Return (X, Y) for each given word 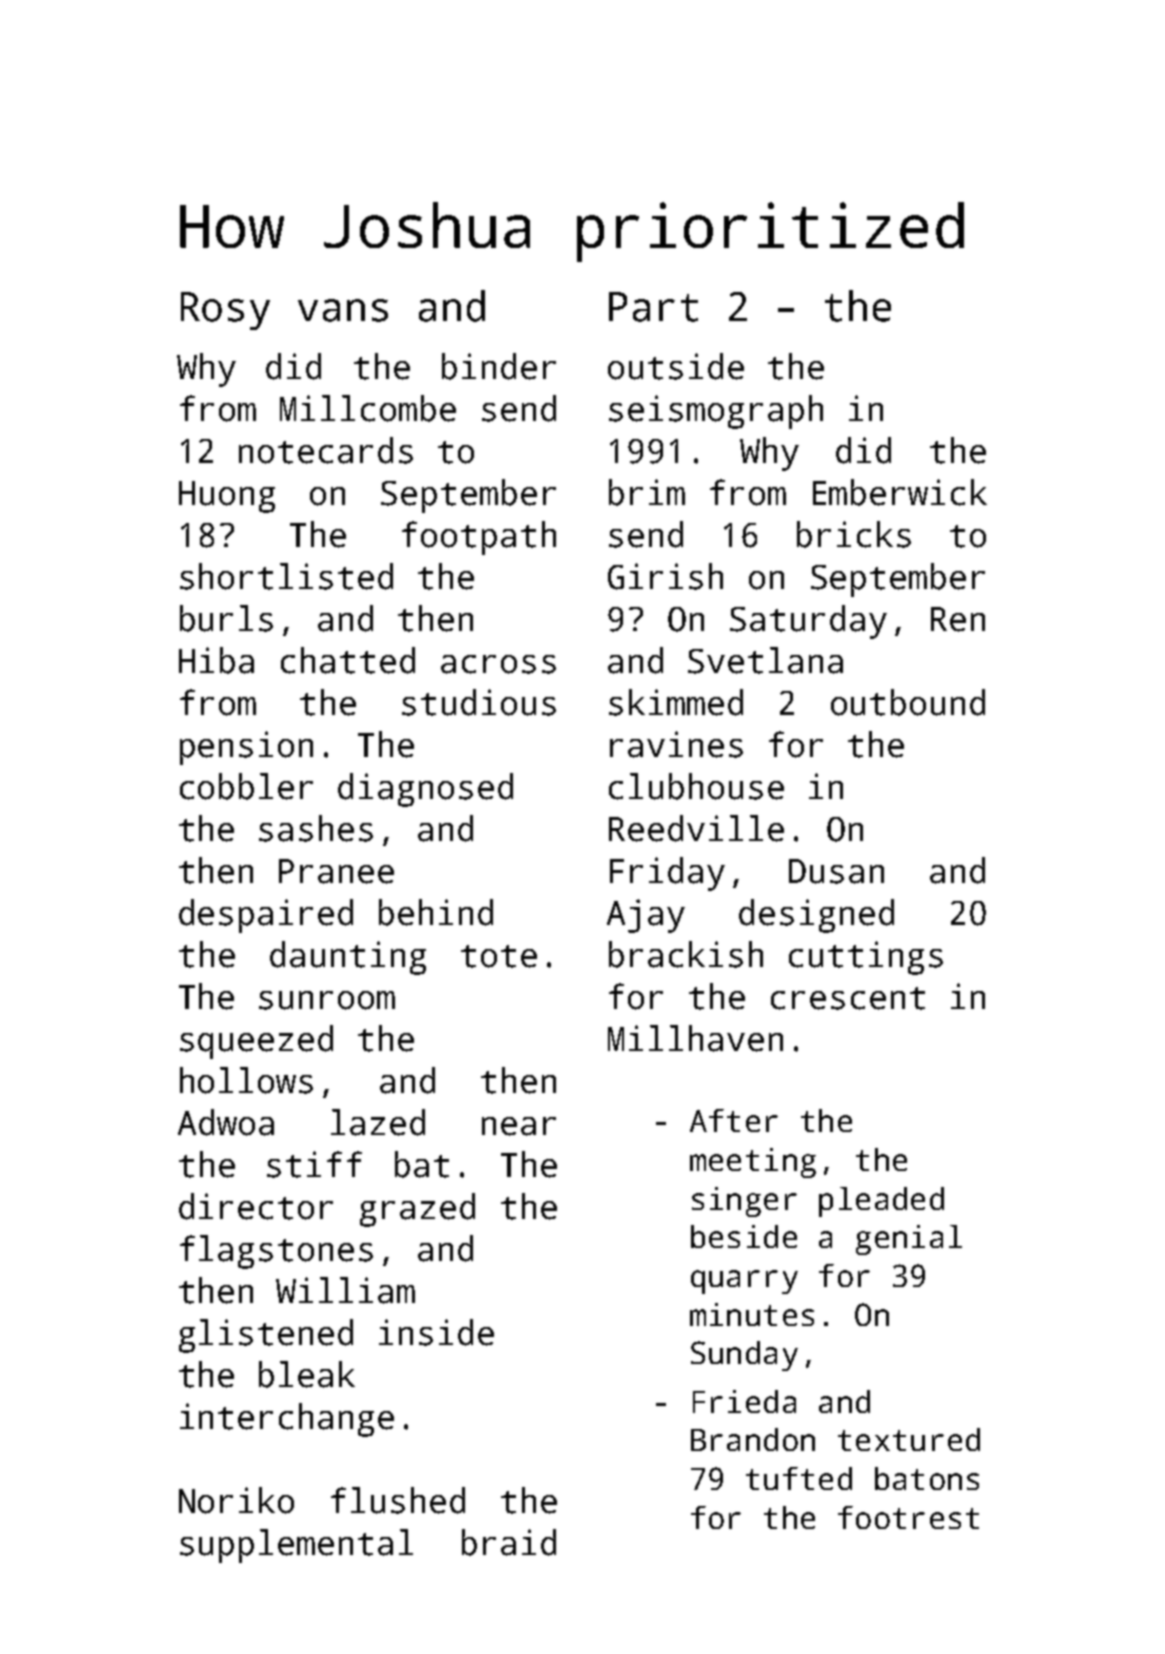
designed (816, 916)
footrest (908, 1517)
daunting (348, 958)
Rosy (225, 311)
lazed (378, 1122)
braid (509, 1542)
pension (246, 748)
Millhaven (695, 1038)
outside (676, 366)
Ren (958, 619)
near (519, 1126)
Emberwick (900, 492)
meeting (753, 1163)
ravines (676, 744)
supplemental (296, 1546)
